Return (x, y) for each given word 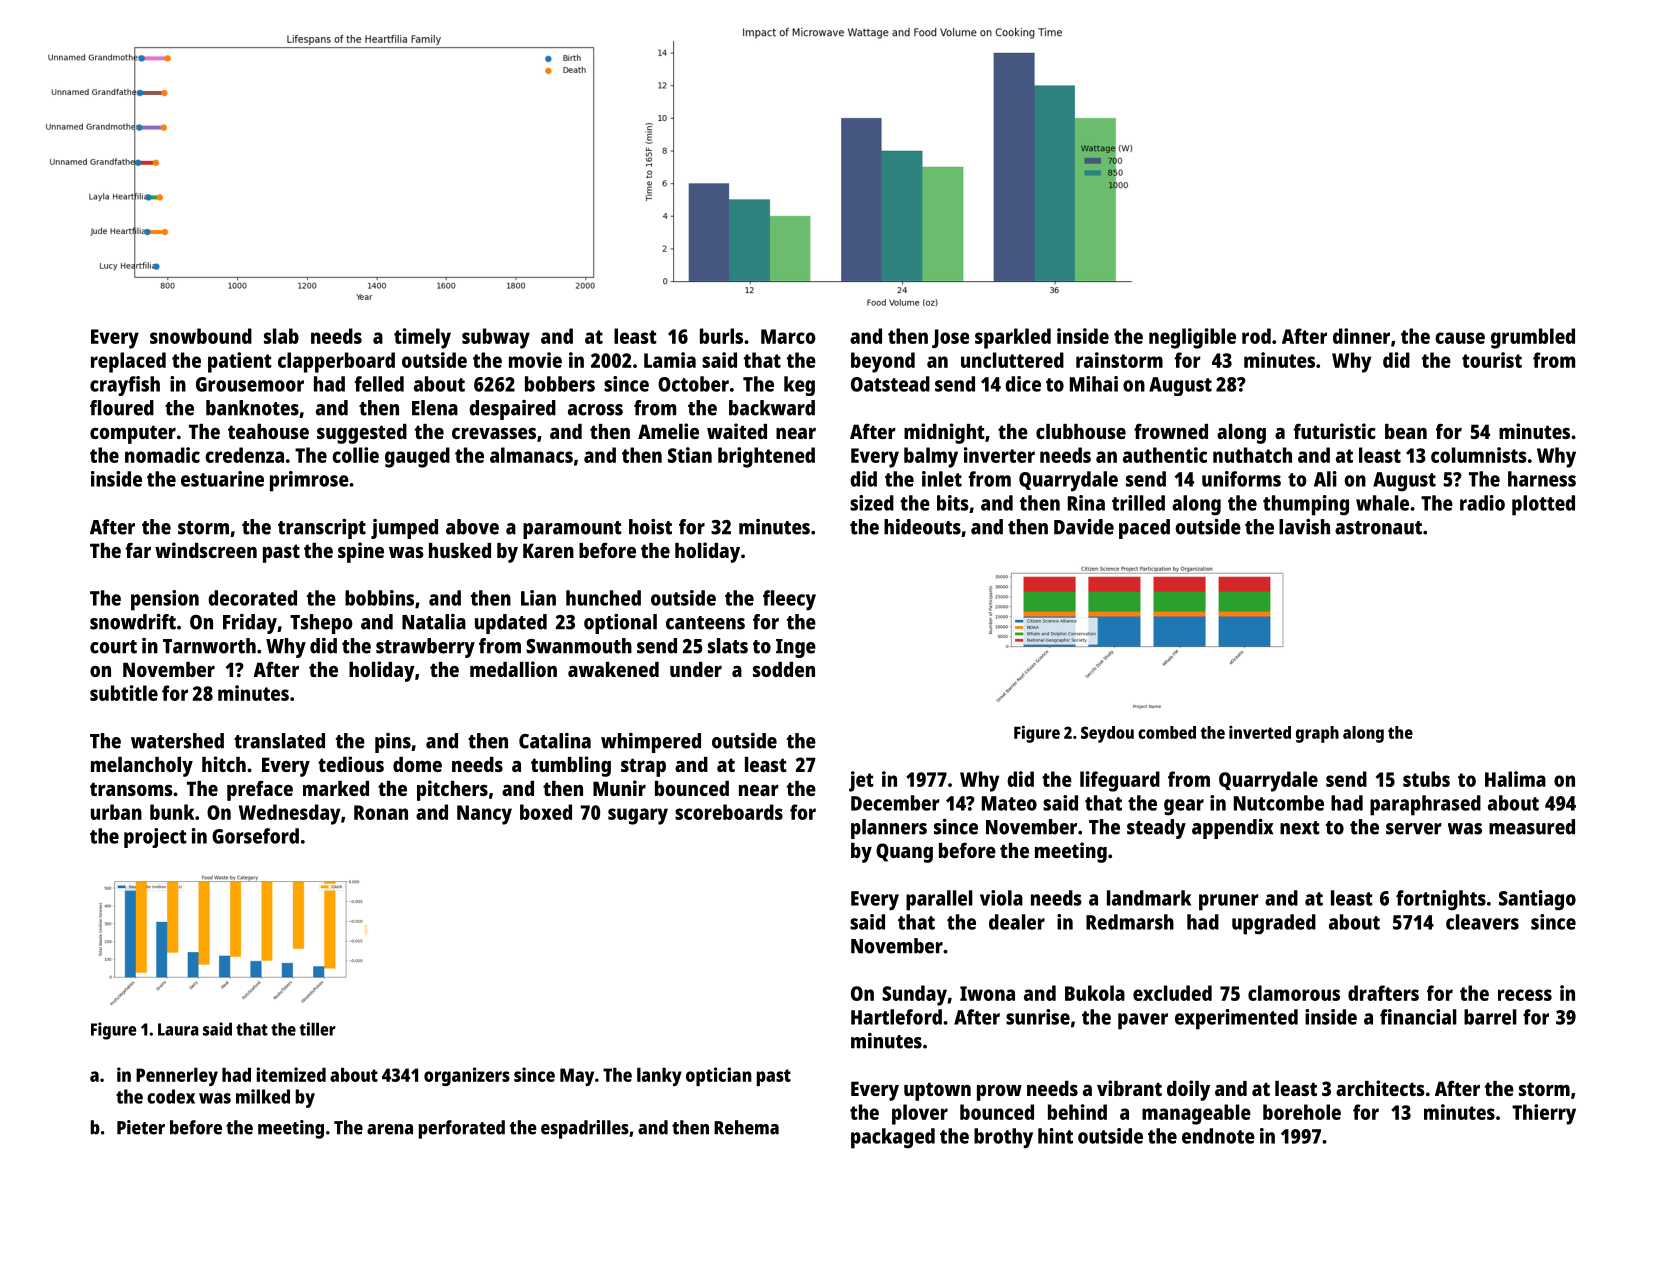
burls (721, 336)
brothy (1003, 1138)
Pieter (141, 1127)
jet (861, 781)
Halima (1515, 779)
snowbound (201, 336)
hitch (224, 764)
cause (1460, 338)
